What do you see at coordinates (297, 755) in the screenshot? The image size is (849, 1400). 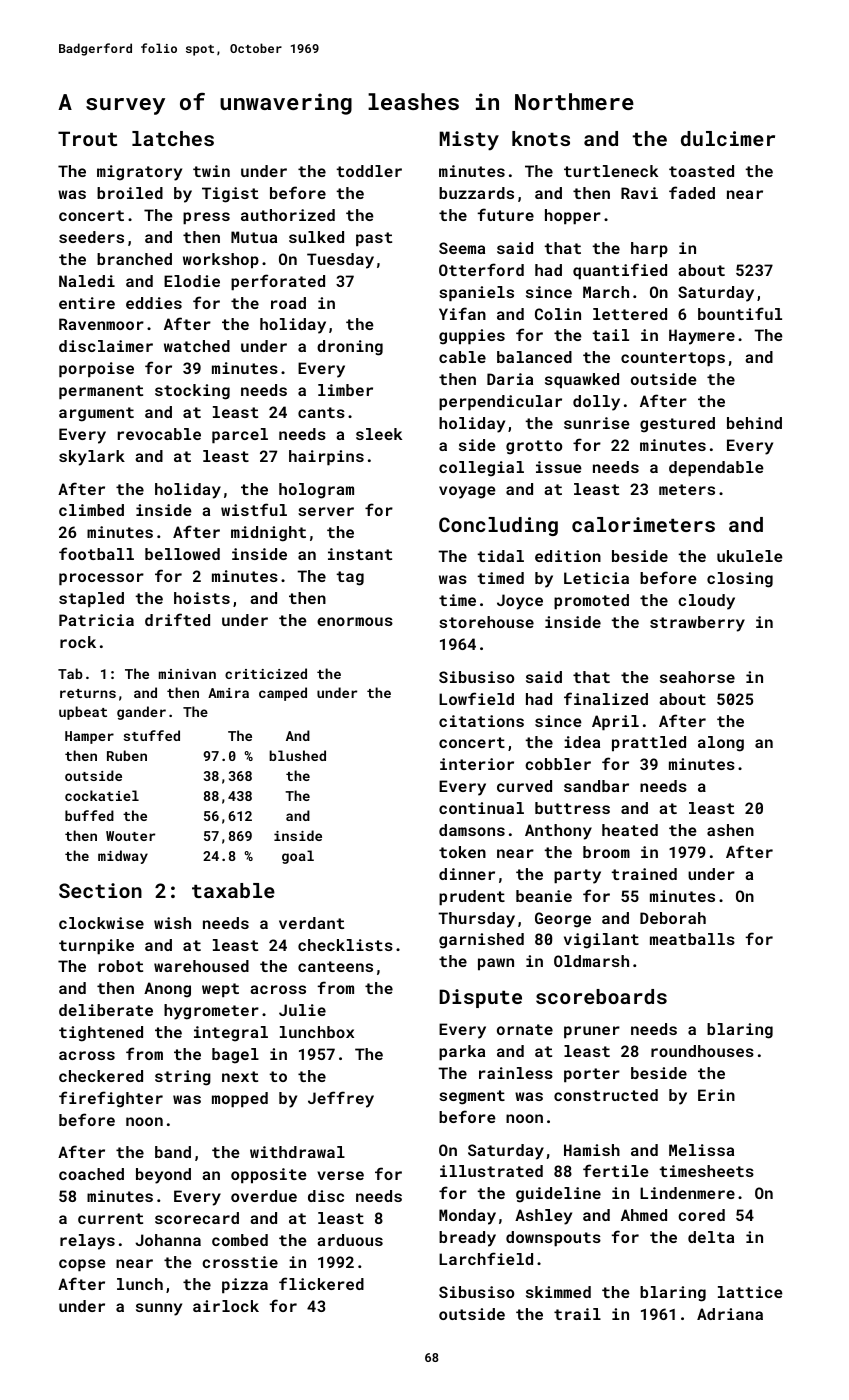 I see `blushed` at bounding box center [297, 755].
